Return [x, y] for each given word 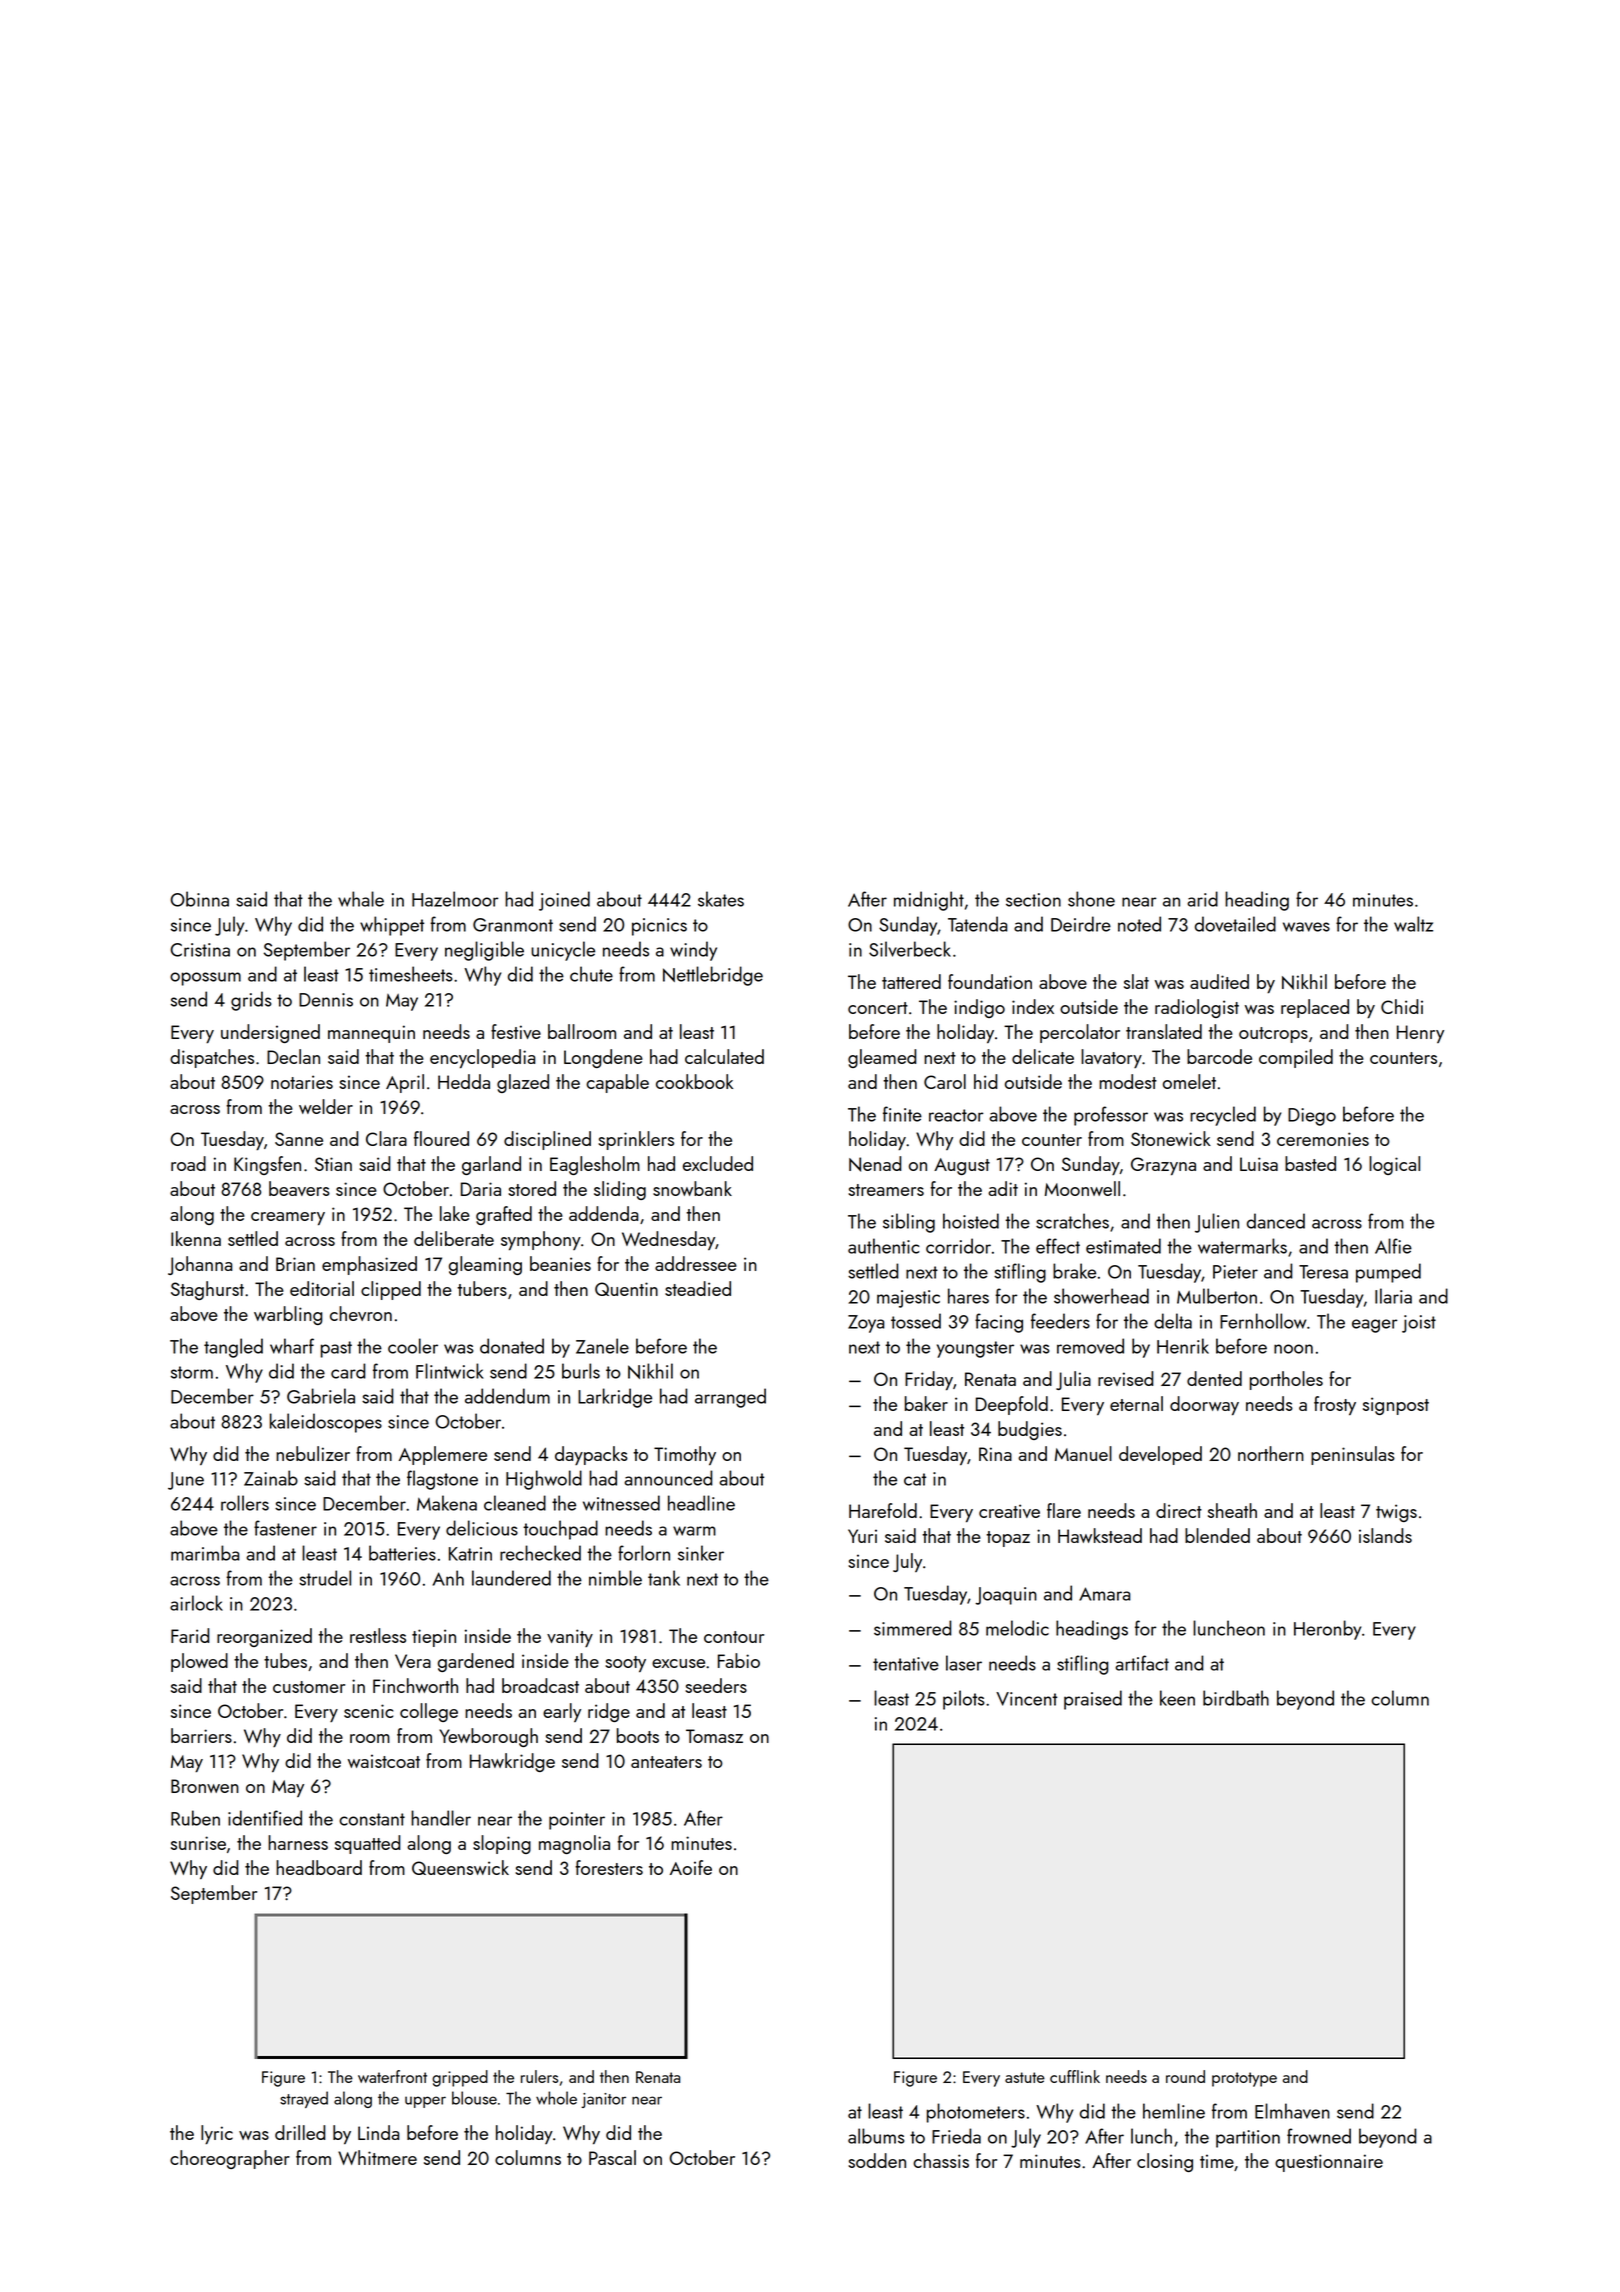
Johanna [200, 1265]
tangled [233, 1348]
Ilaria [1393, 1296]
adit [1003, 1188]
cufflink [1075, 2076]
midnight [929, 901]
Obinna [199, 899]
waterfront [392, 2076]
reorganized [264, 1637]
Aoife [691, 1867]
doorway [1204, 1405]
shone [1091, 899]
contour [734, 1637]
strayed [304, 2099]
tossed [916, 1321]
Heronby [1327, 1630]
